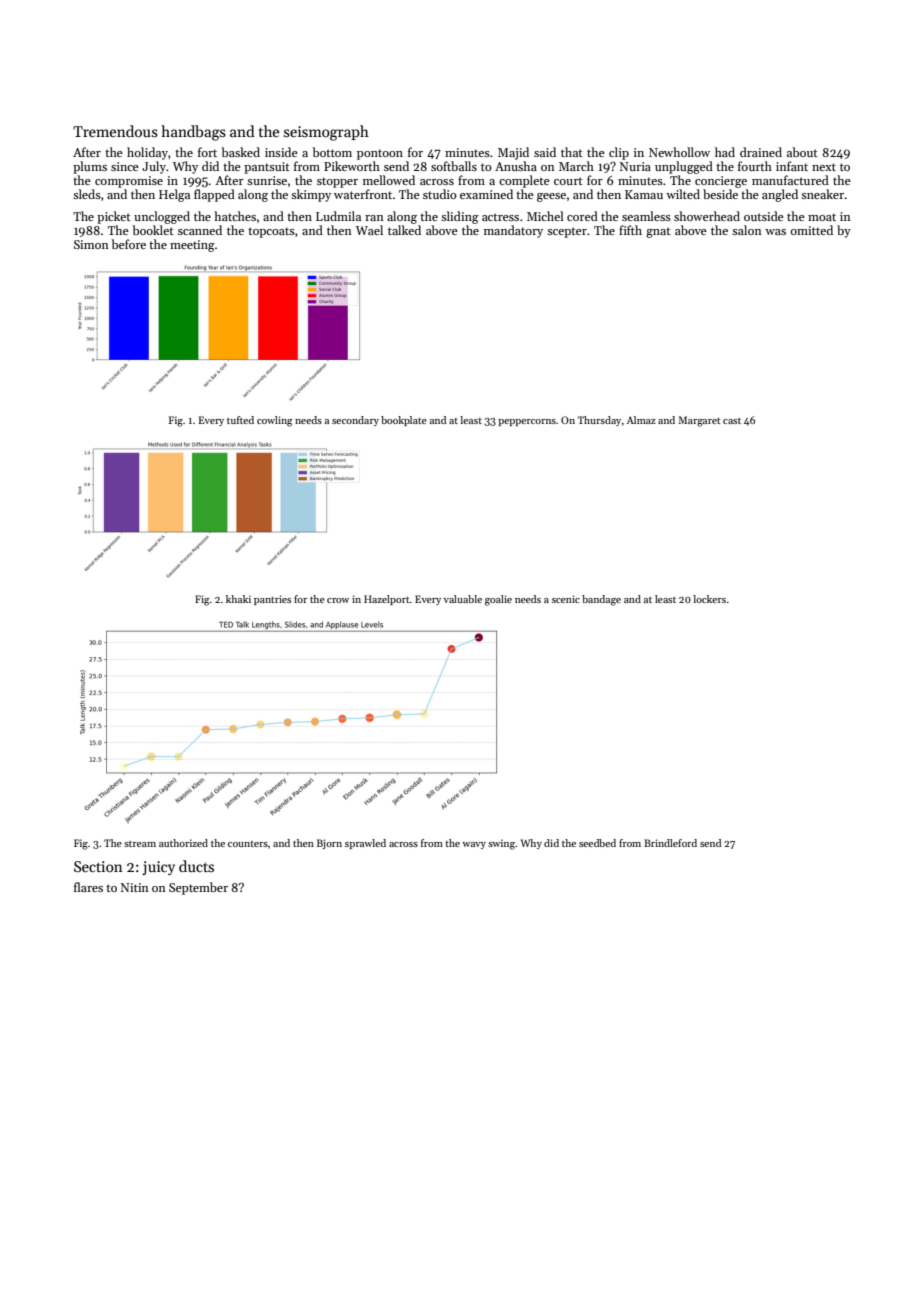  Describe the element at coordinates (709, 599) in the document. I see `lockers` at that location.
